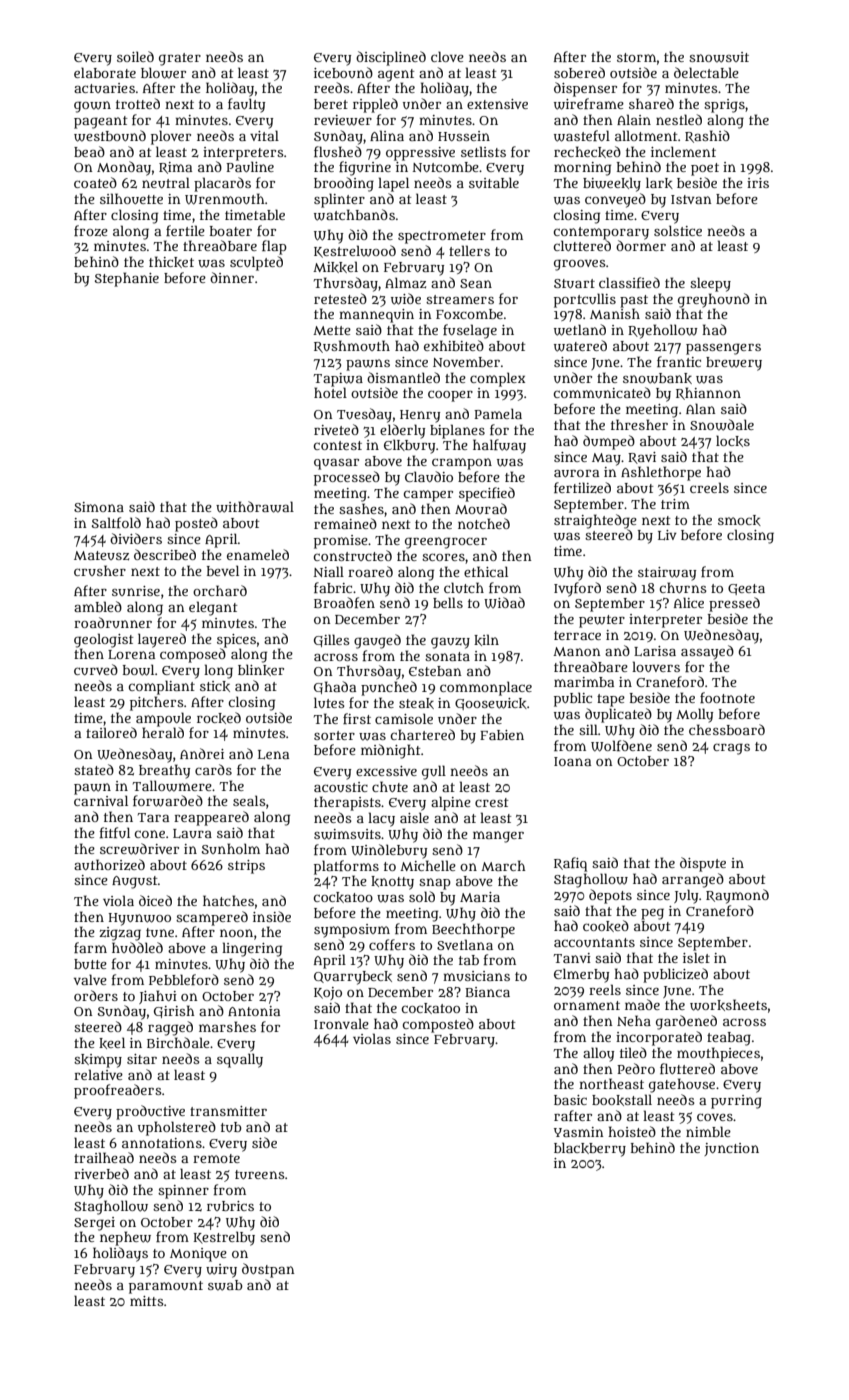 The width and height of the screenshot is (849, 1400). What do you see at coordinates (99, 507) in the screenshot?
I see `Simona` at bounding box center [99, 507].
